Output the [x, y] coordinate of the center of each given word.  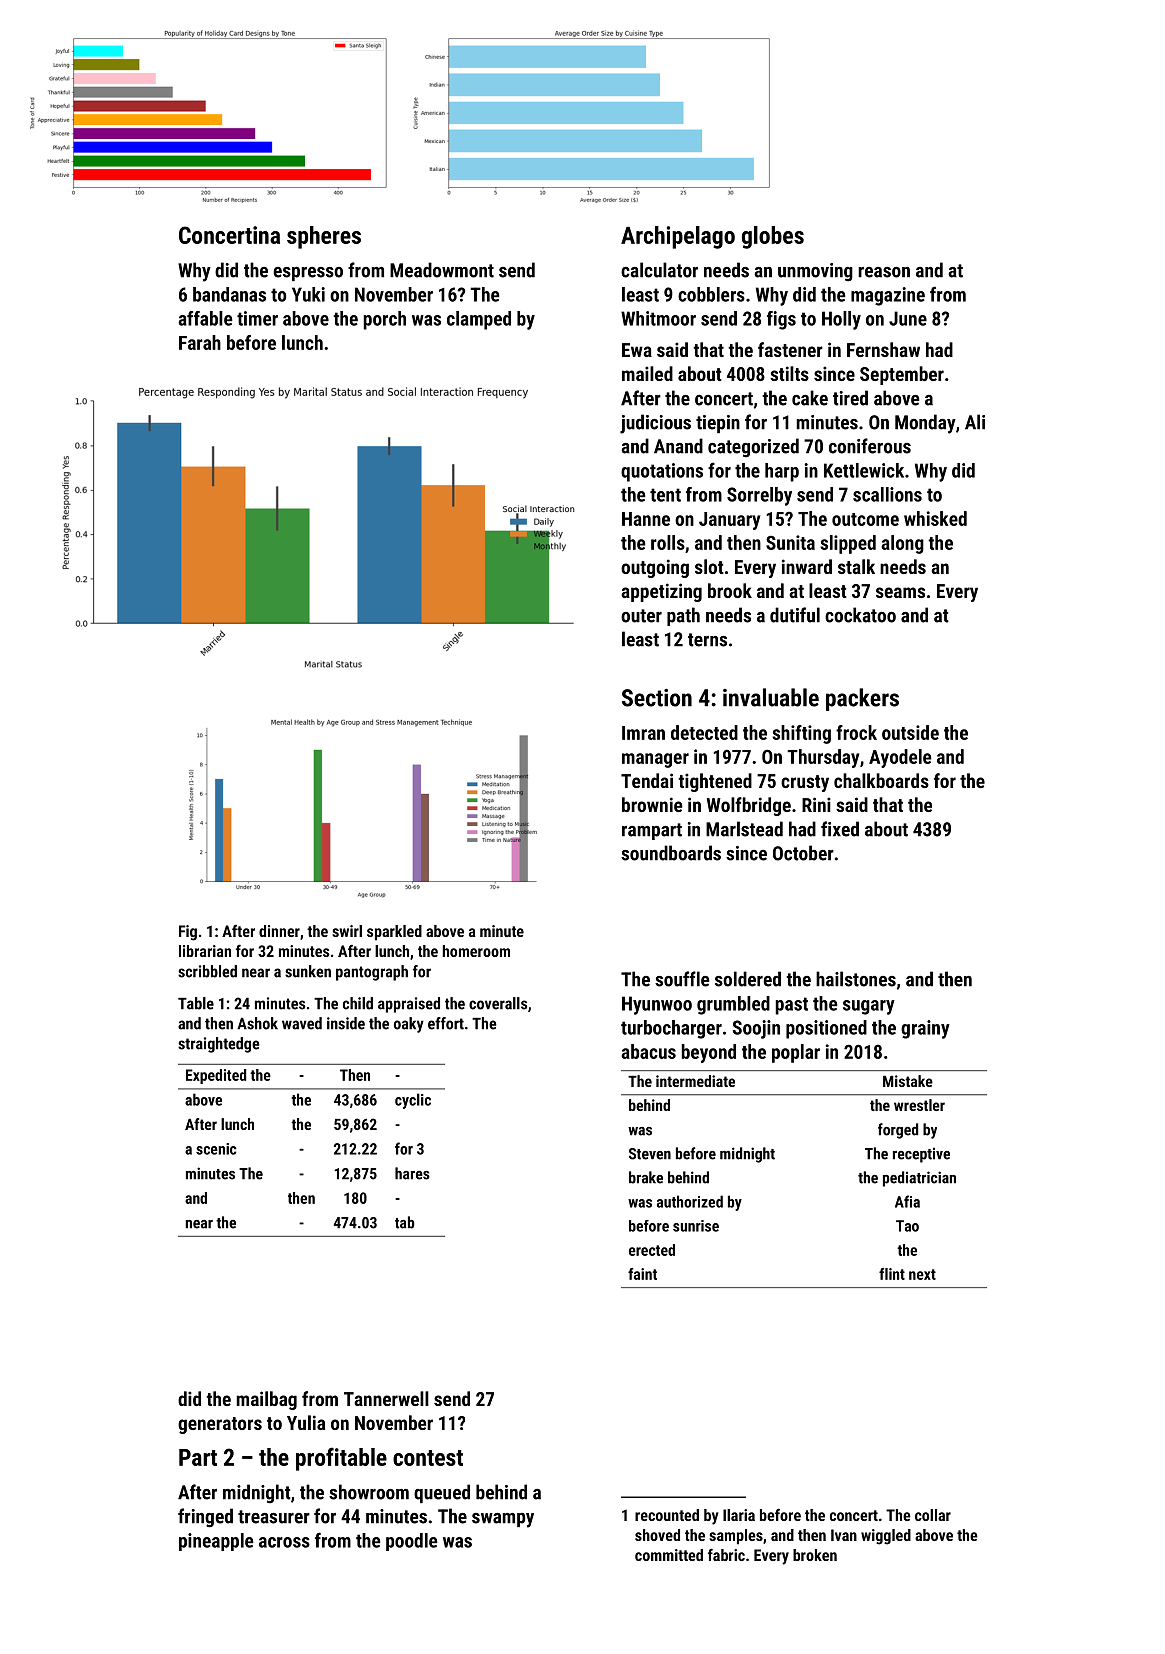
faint [642, 1274]
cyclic [413, 1101]
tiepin [718, 424]
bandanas [229, 294]
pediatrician [919, 1179]
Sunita [790, 542]
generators [220, 1425]
